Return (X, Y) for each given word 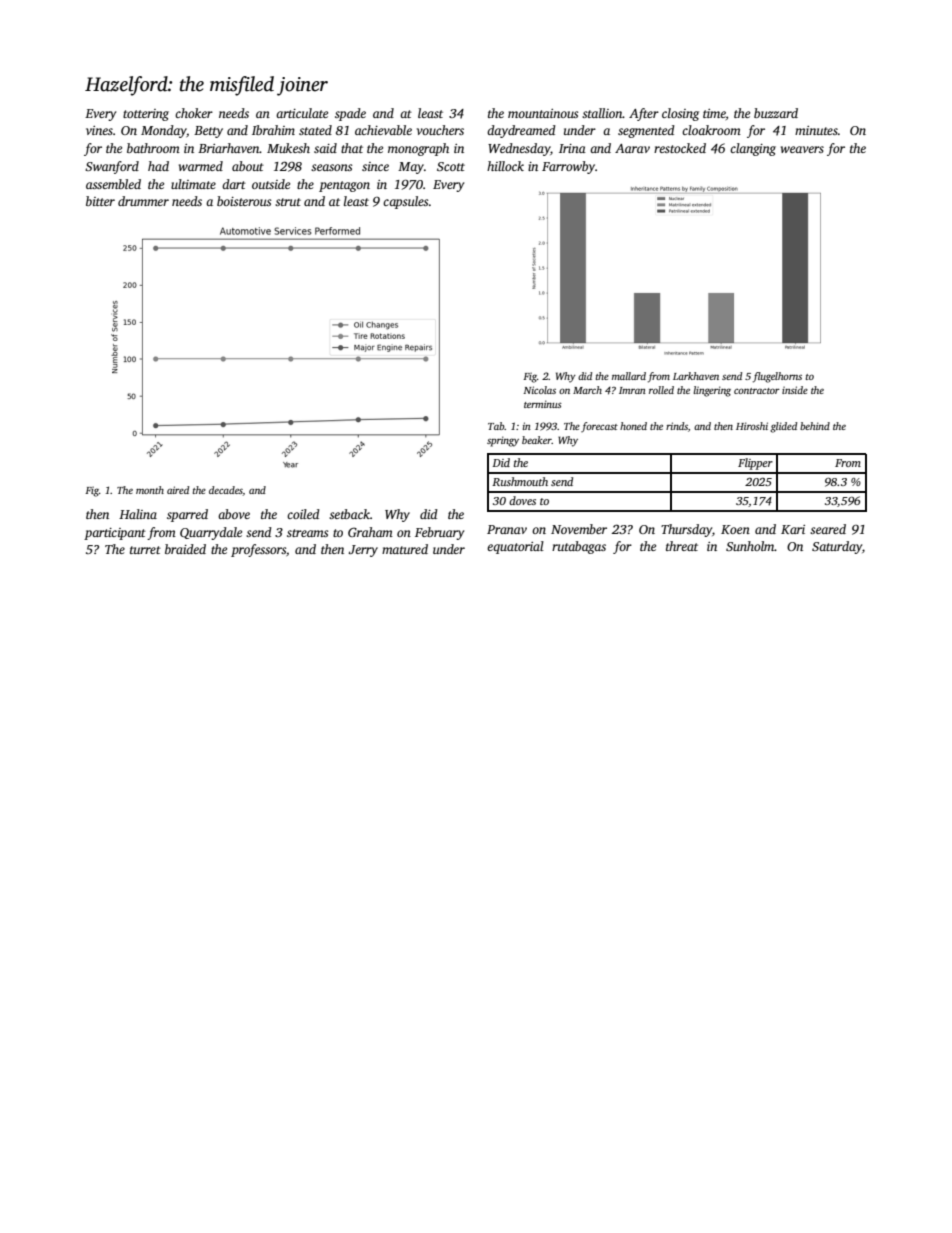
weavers (802, 149)
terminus (543, 404)
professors (258, 550)
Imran (632, 390)
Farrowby (568, 167)
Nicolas (539, 390)
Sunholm (750, 546)
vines (99, 130)
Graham (370, 532)
